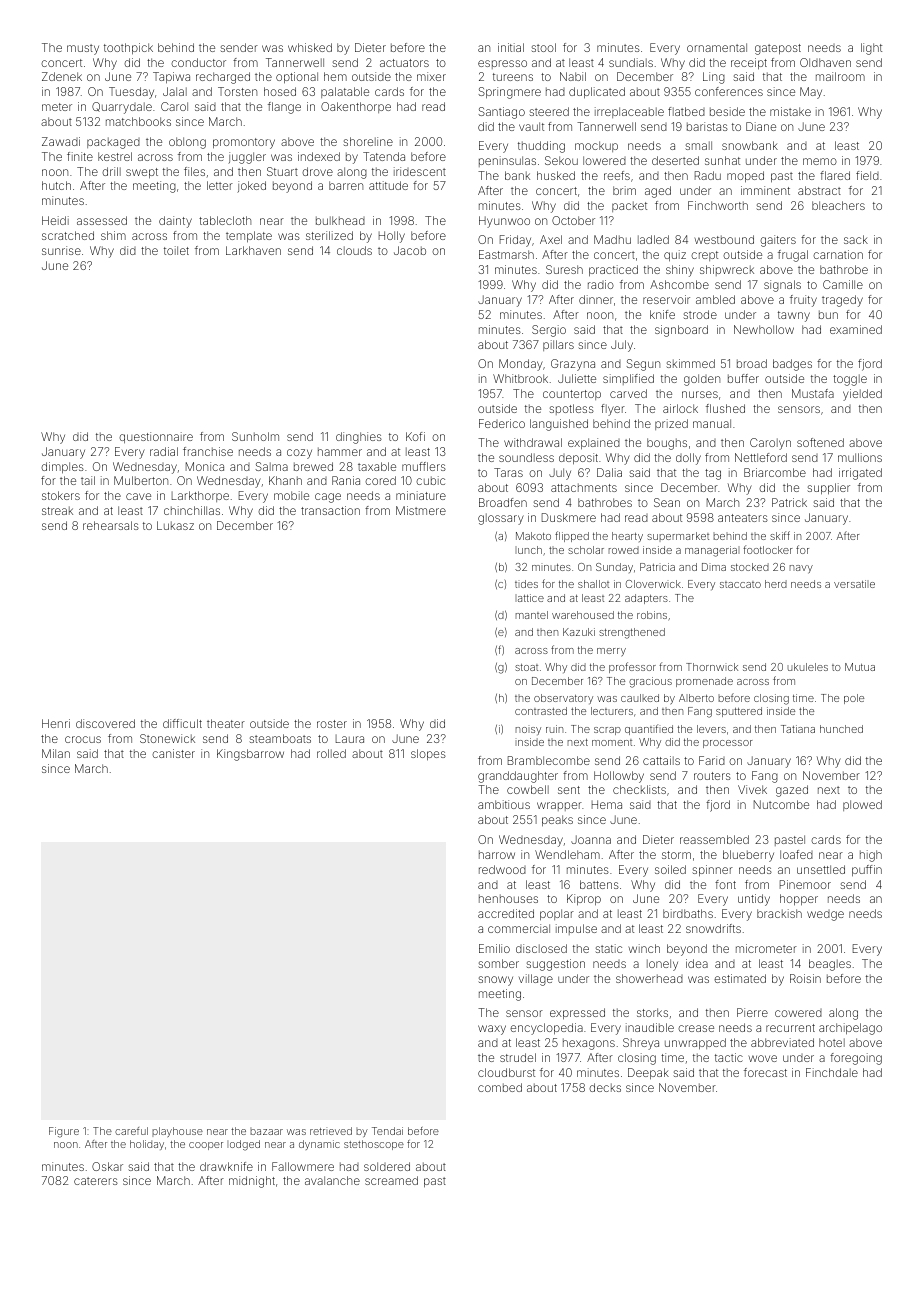 The height and width of the screenshot is (1308, 924). I want to click on skimmed, so click(690, 363).
